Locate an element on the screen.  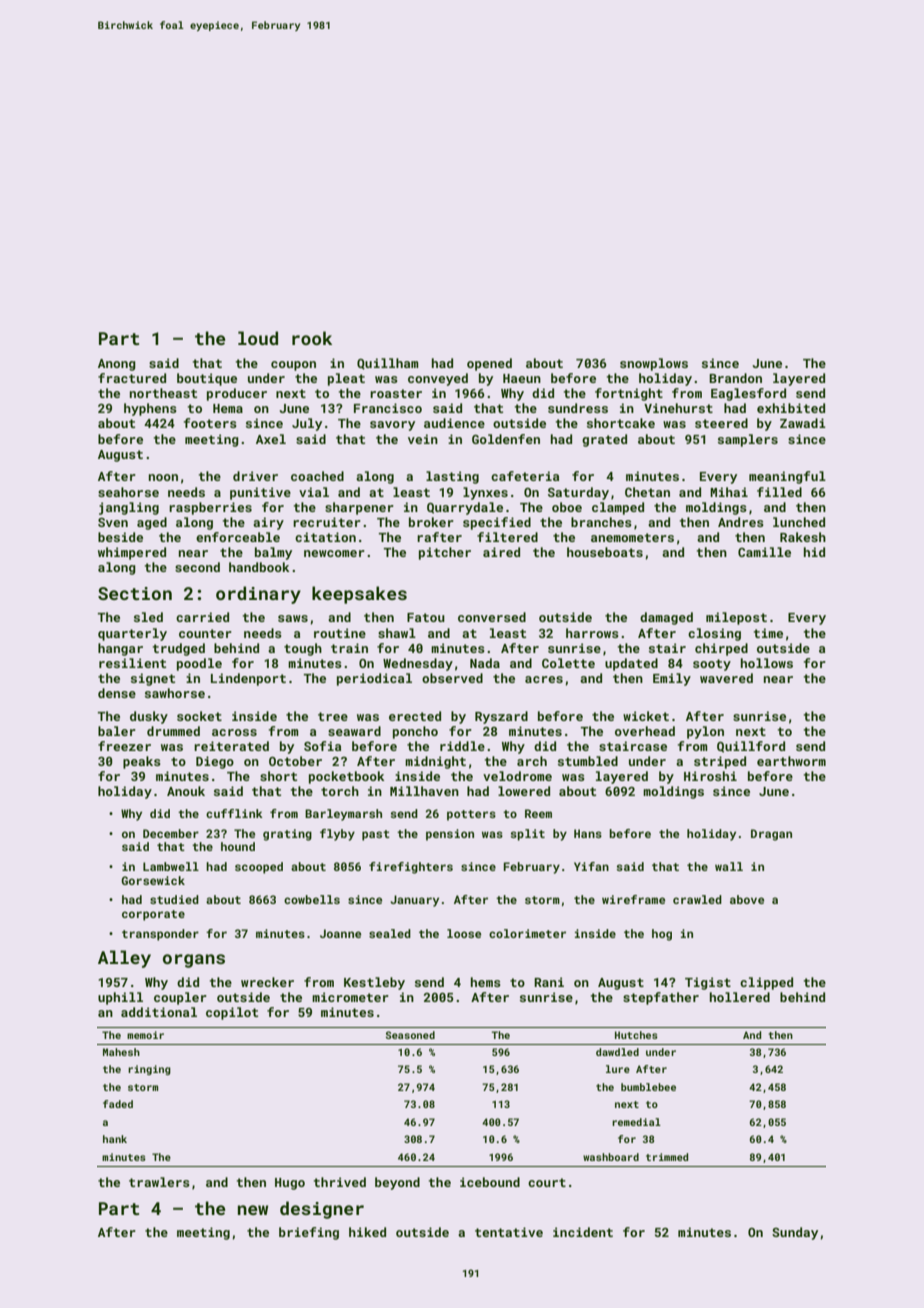
Haeun is located at coordinates (522, 378).
